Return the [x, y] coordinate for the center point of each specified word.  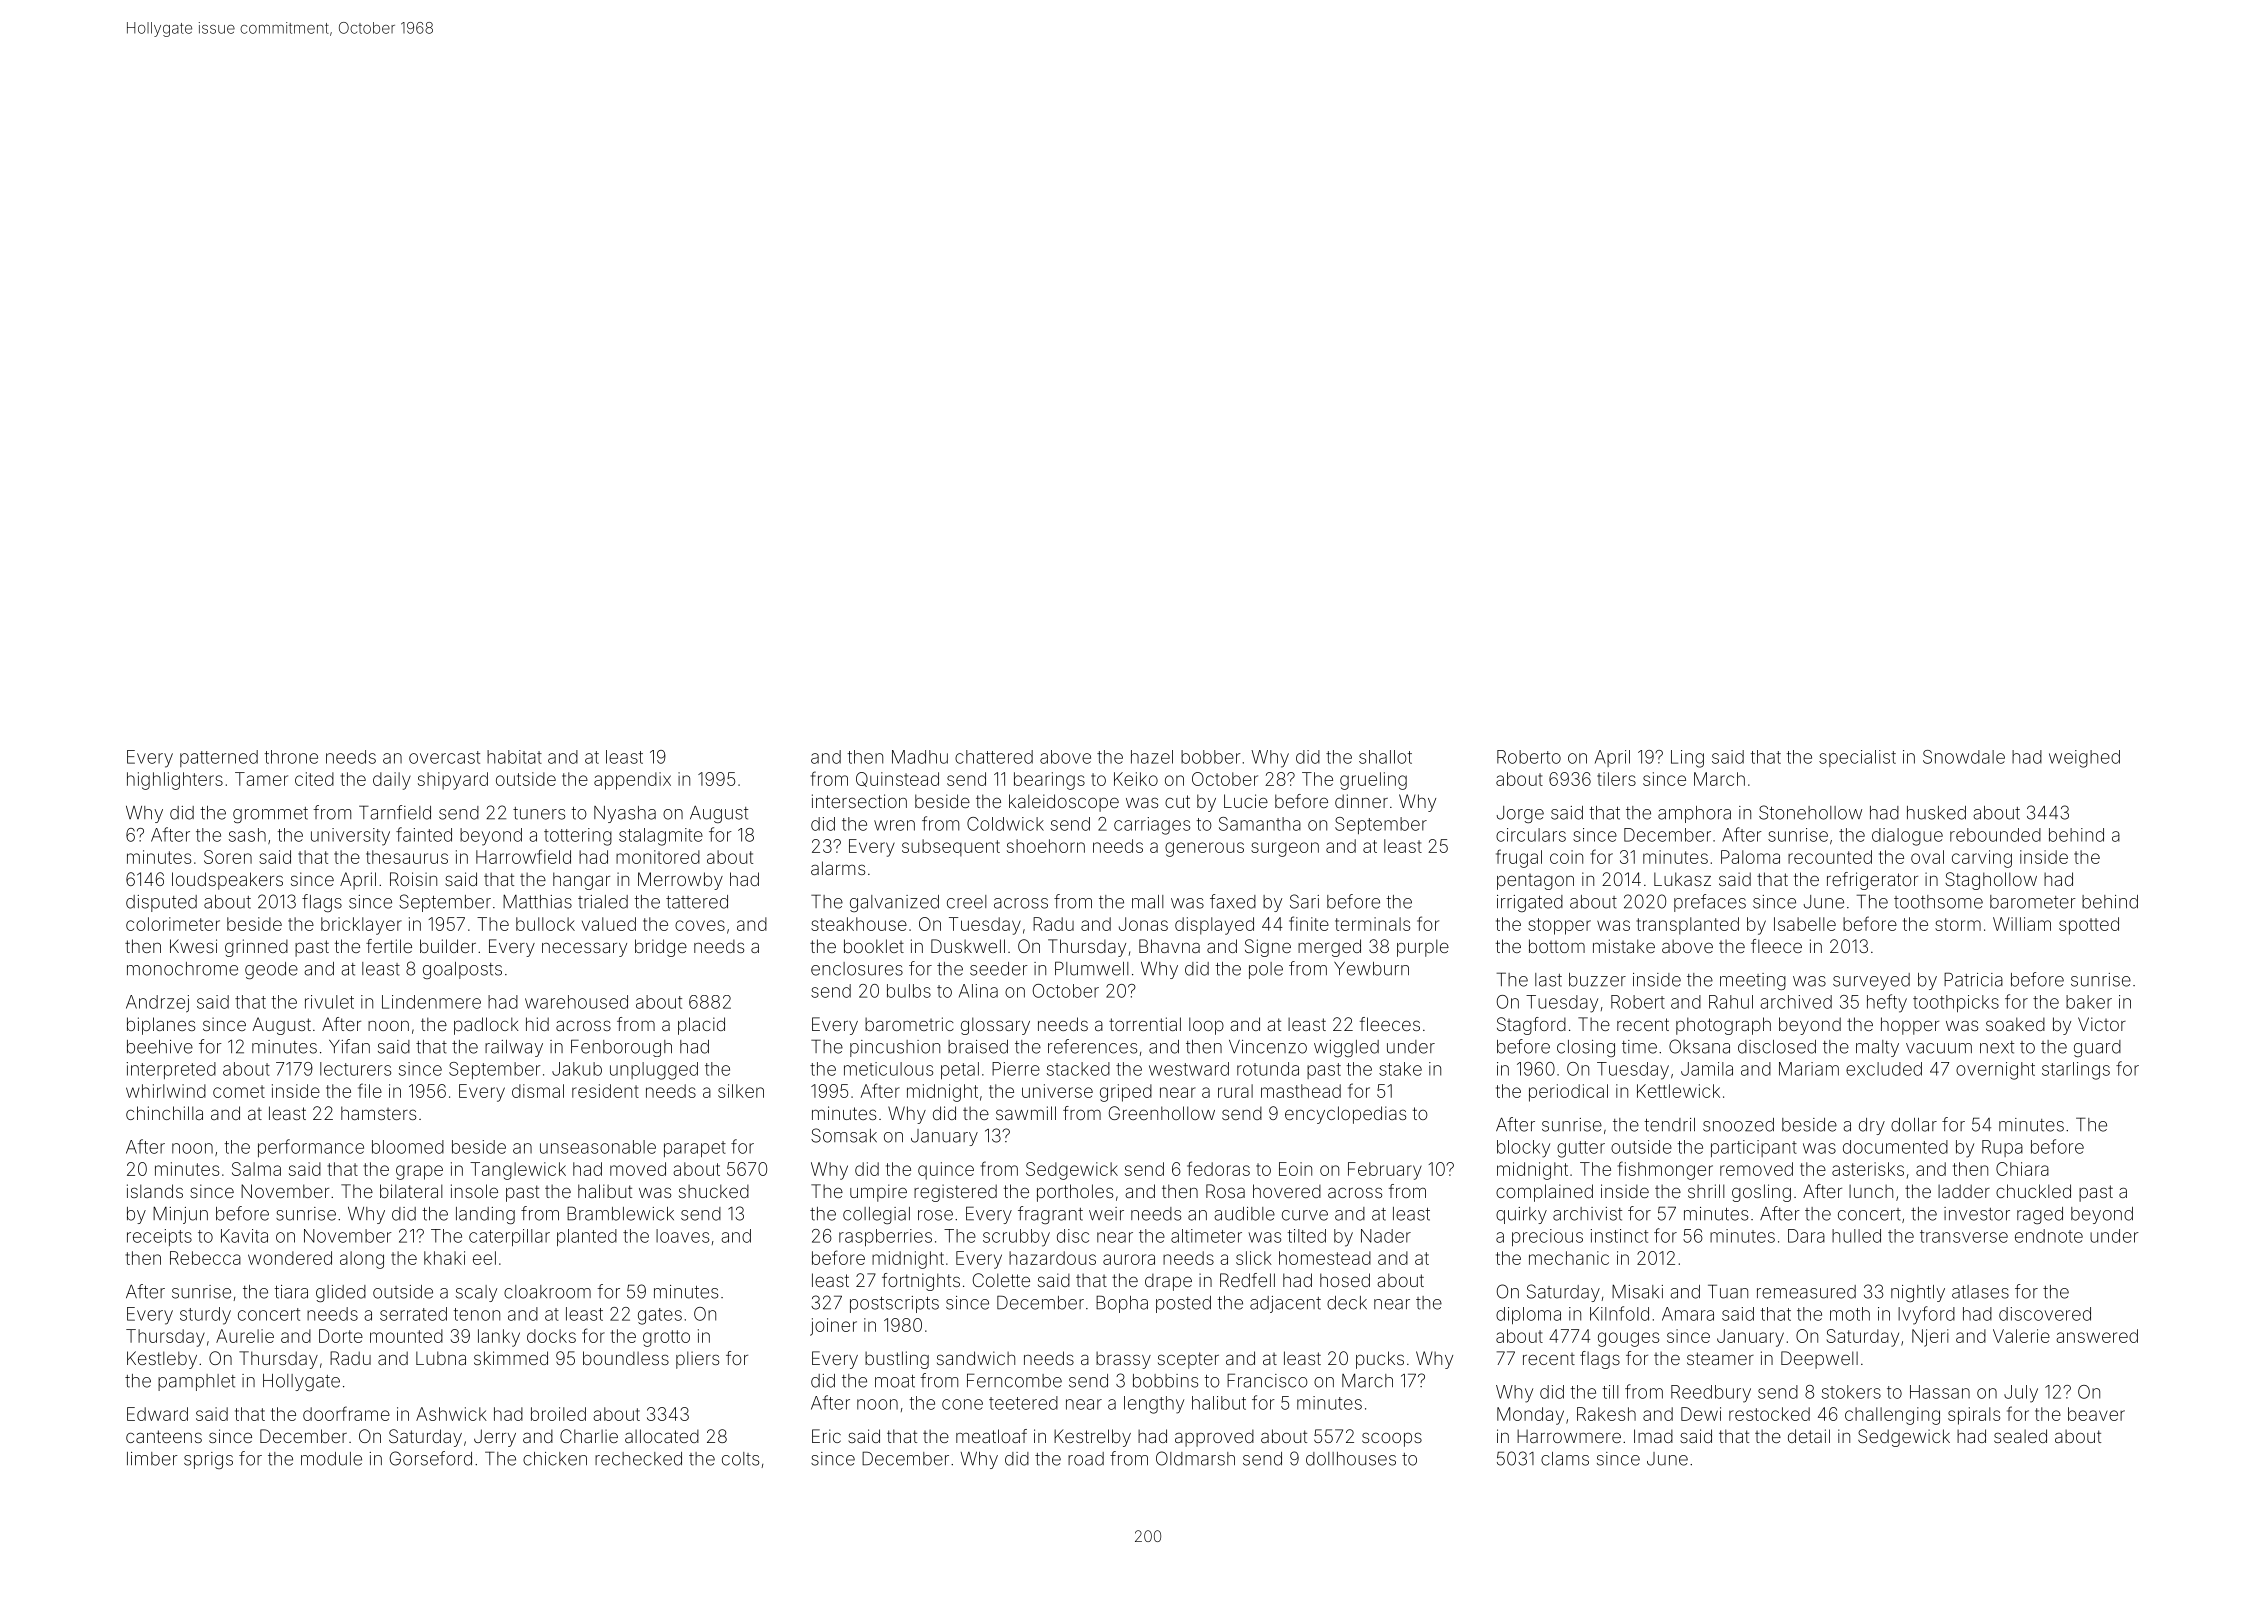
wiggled [1346, 1048]
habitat [514, 757]
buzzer [1597, 980]
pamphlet [196, 1382]
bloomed [408, 1147]
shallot [1385, 757]
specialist [1857, 758]
